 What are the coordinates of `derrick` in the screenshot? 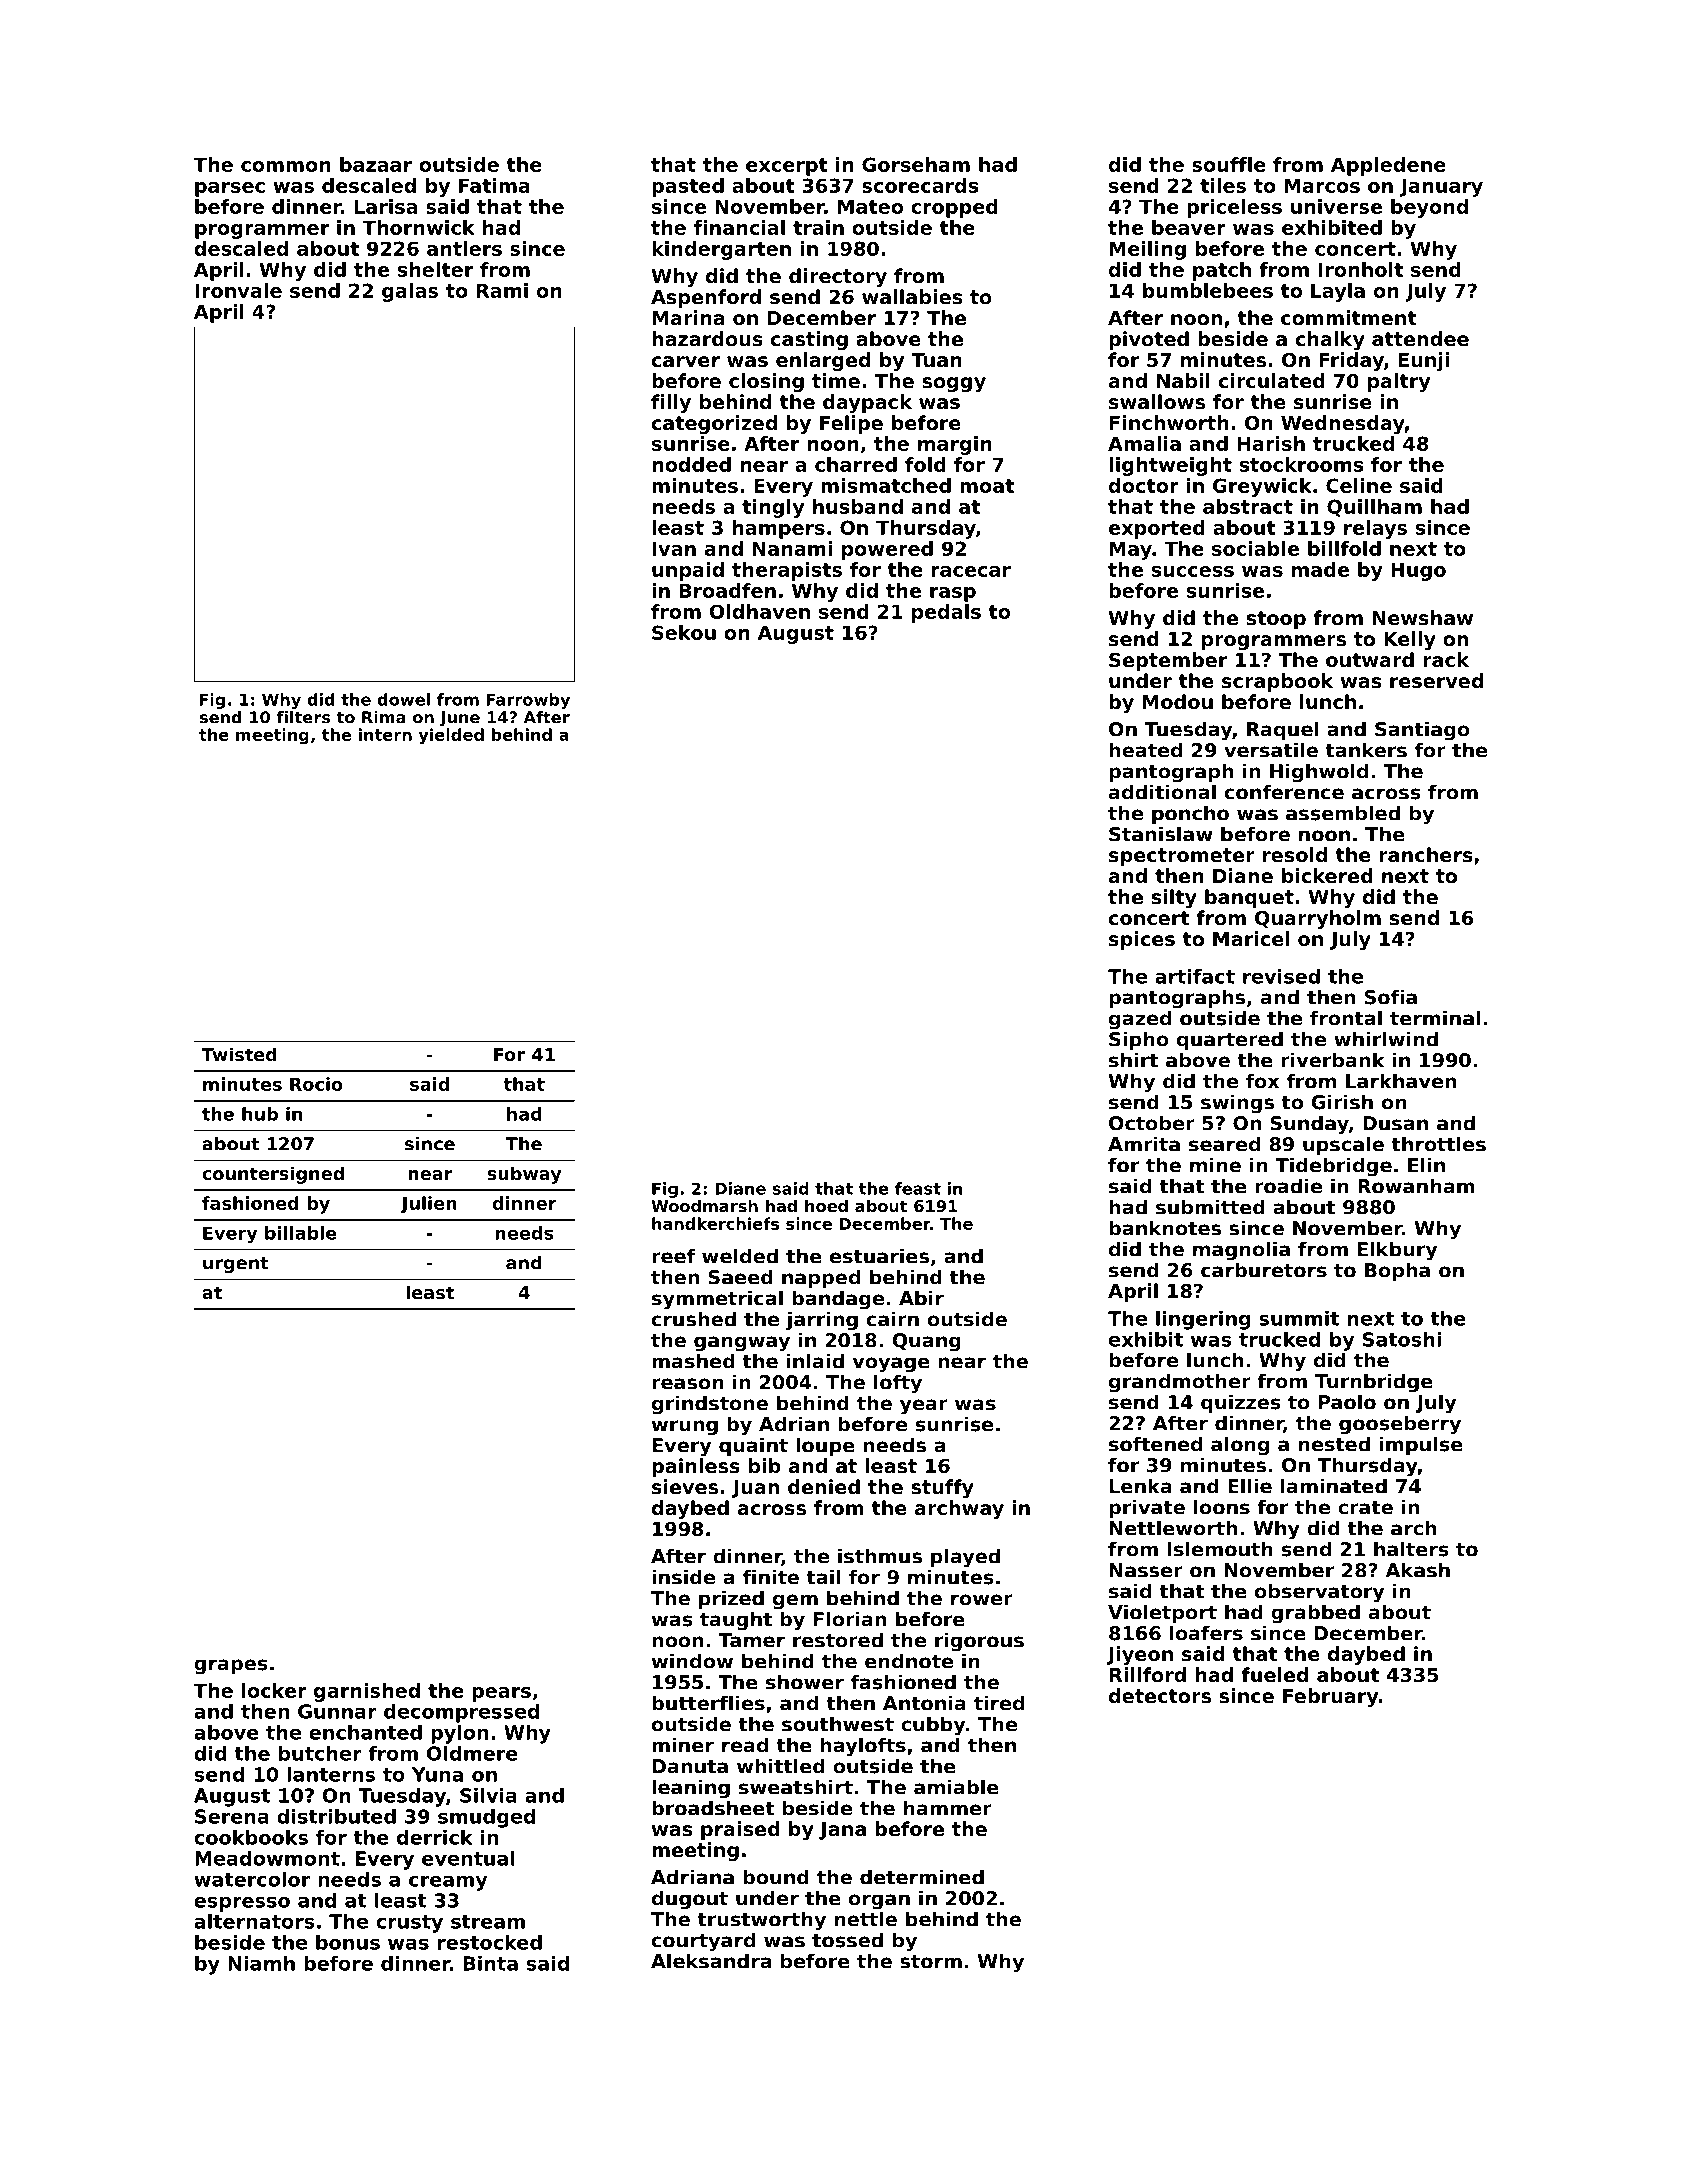 It's located at (435, 1837).
